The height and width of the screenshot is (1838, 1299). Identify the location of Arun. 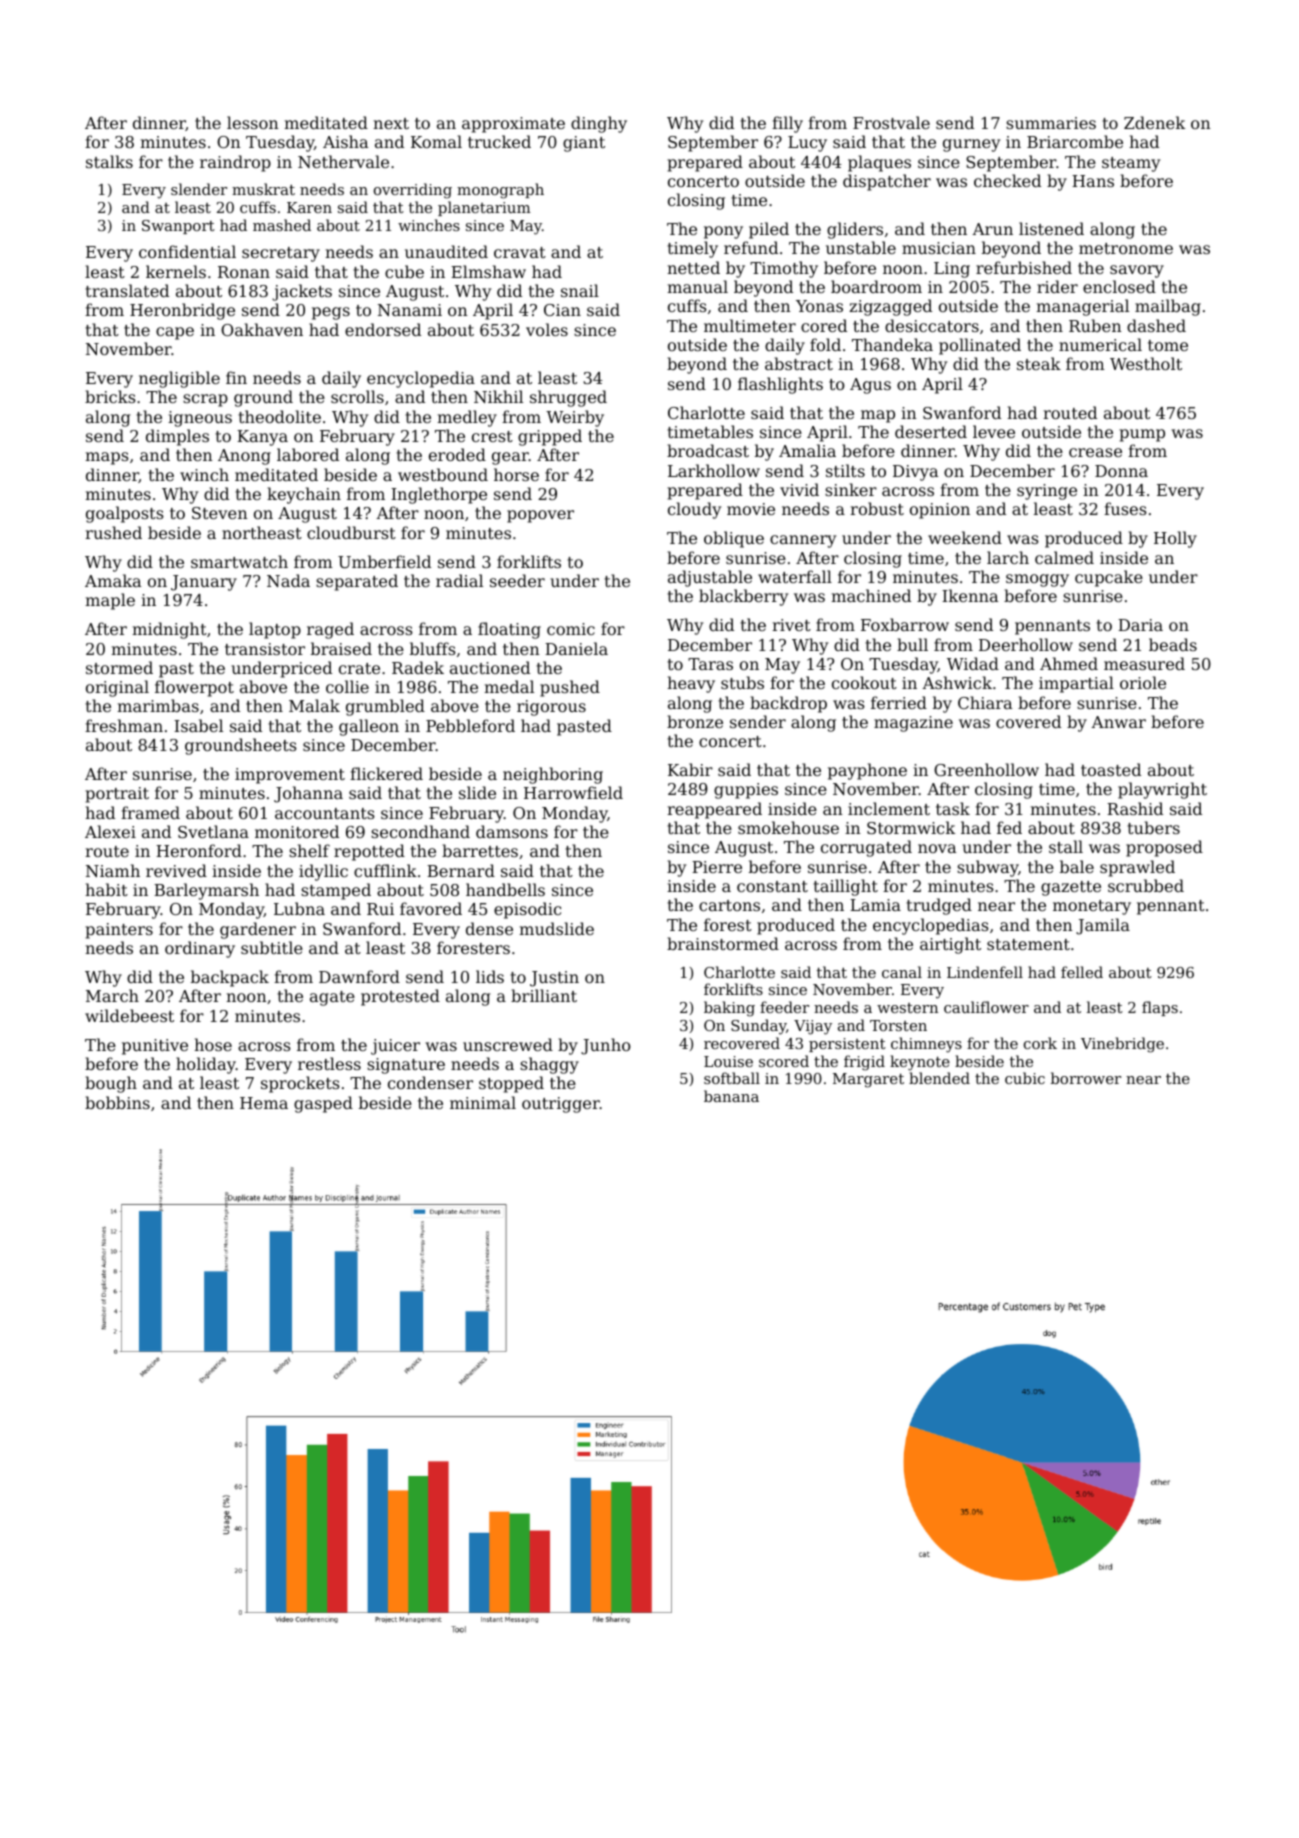
(992, 229).
